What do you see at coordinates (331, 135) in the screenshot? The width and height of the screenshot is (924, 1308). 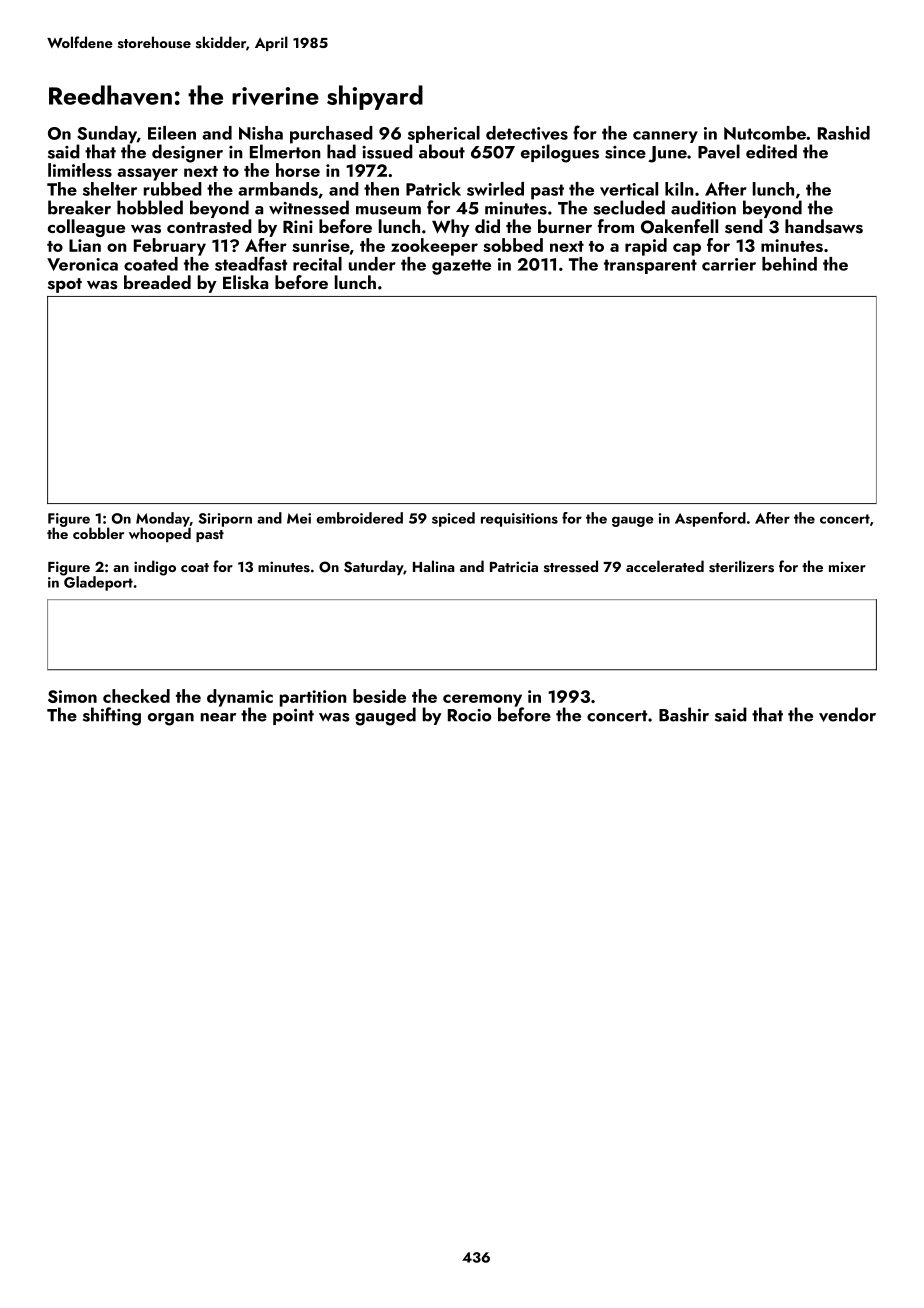 I see `purchased` at bounding box center [331, 135].
